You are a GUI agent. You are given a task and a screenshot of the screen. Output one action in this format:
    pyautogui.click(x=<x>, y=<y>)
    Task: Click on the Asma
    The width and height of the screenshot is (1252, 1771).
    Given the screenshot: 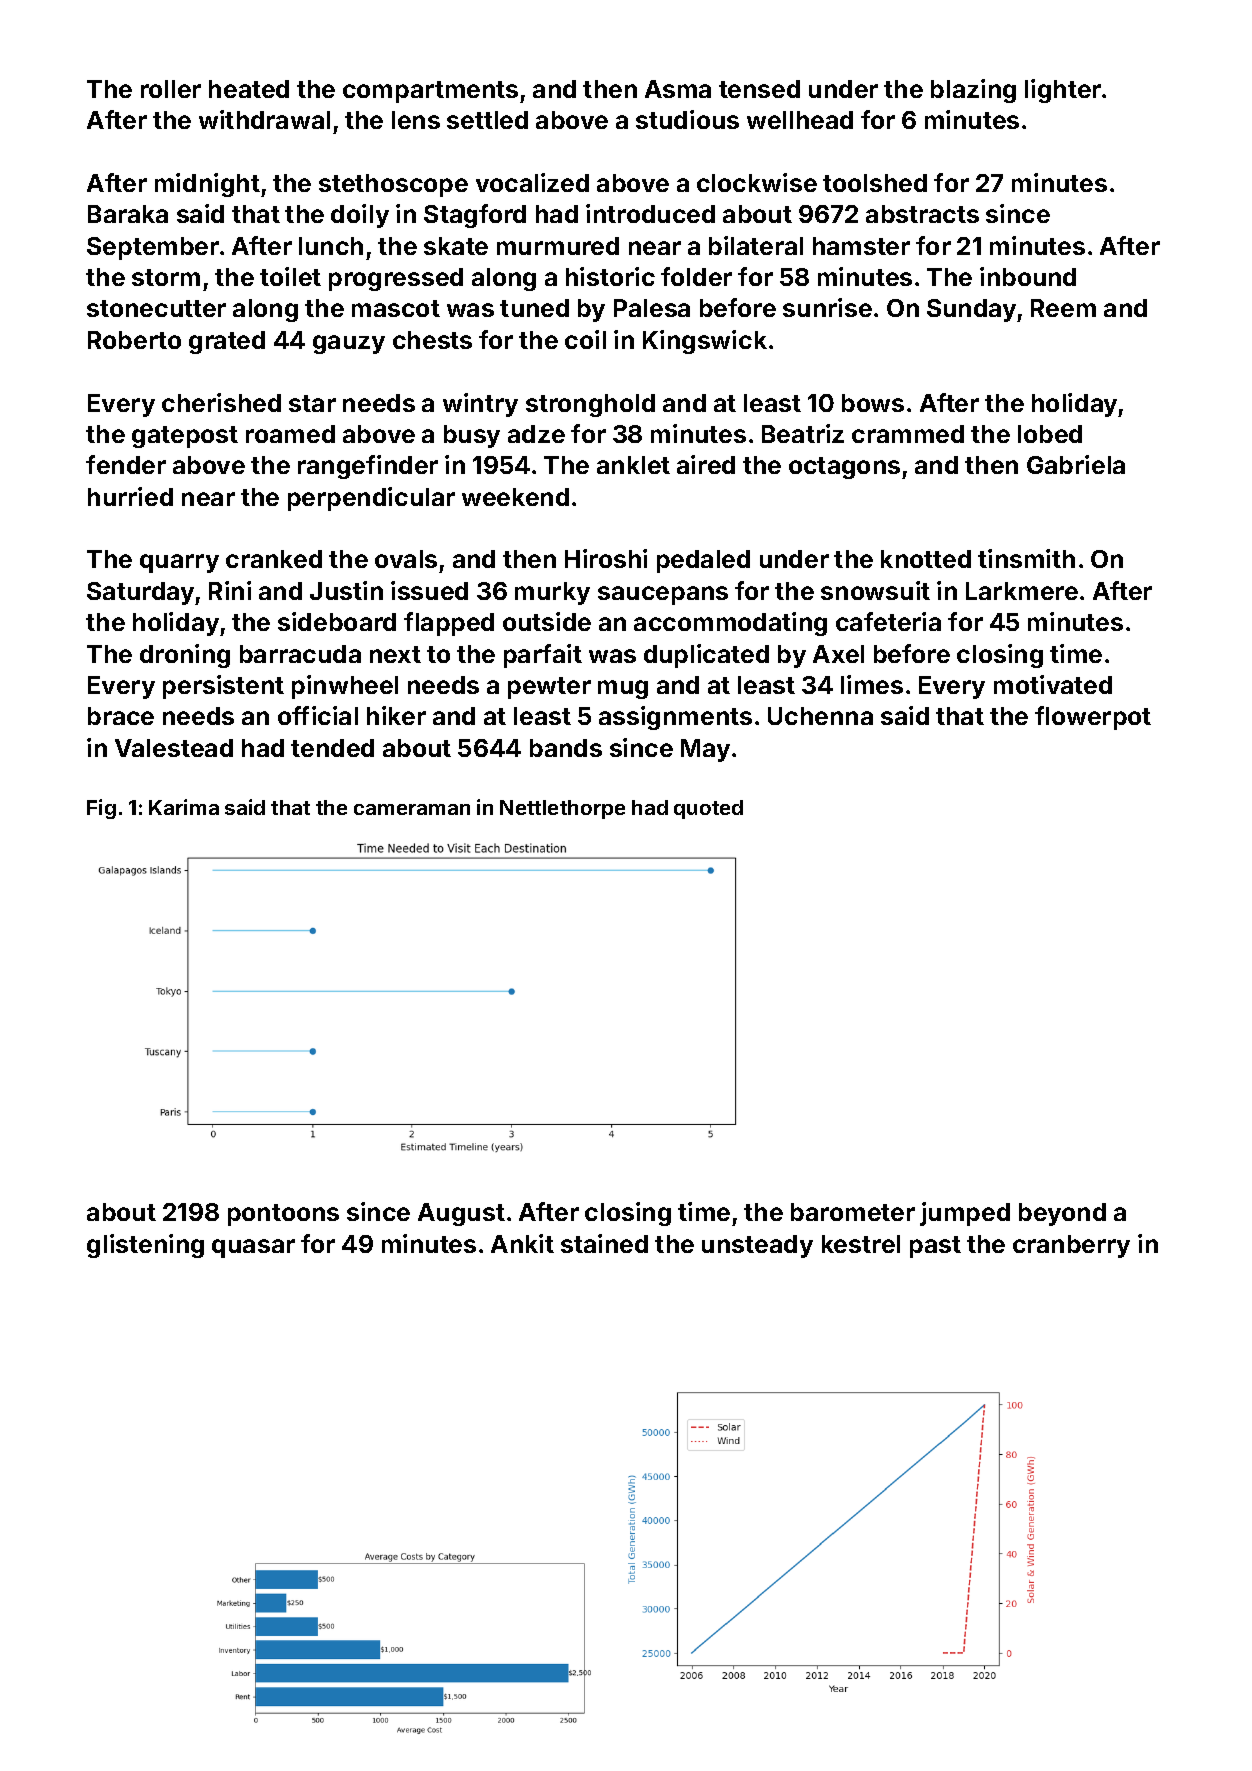 What is the action you would take?
    pyautogui.click(x=678, y=89)
